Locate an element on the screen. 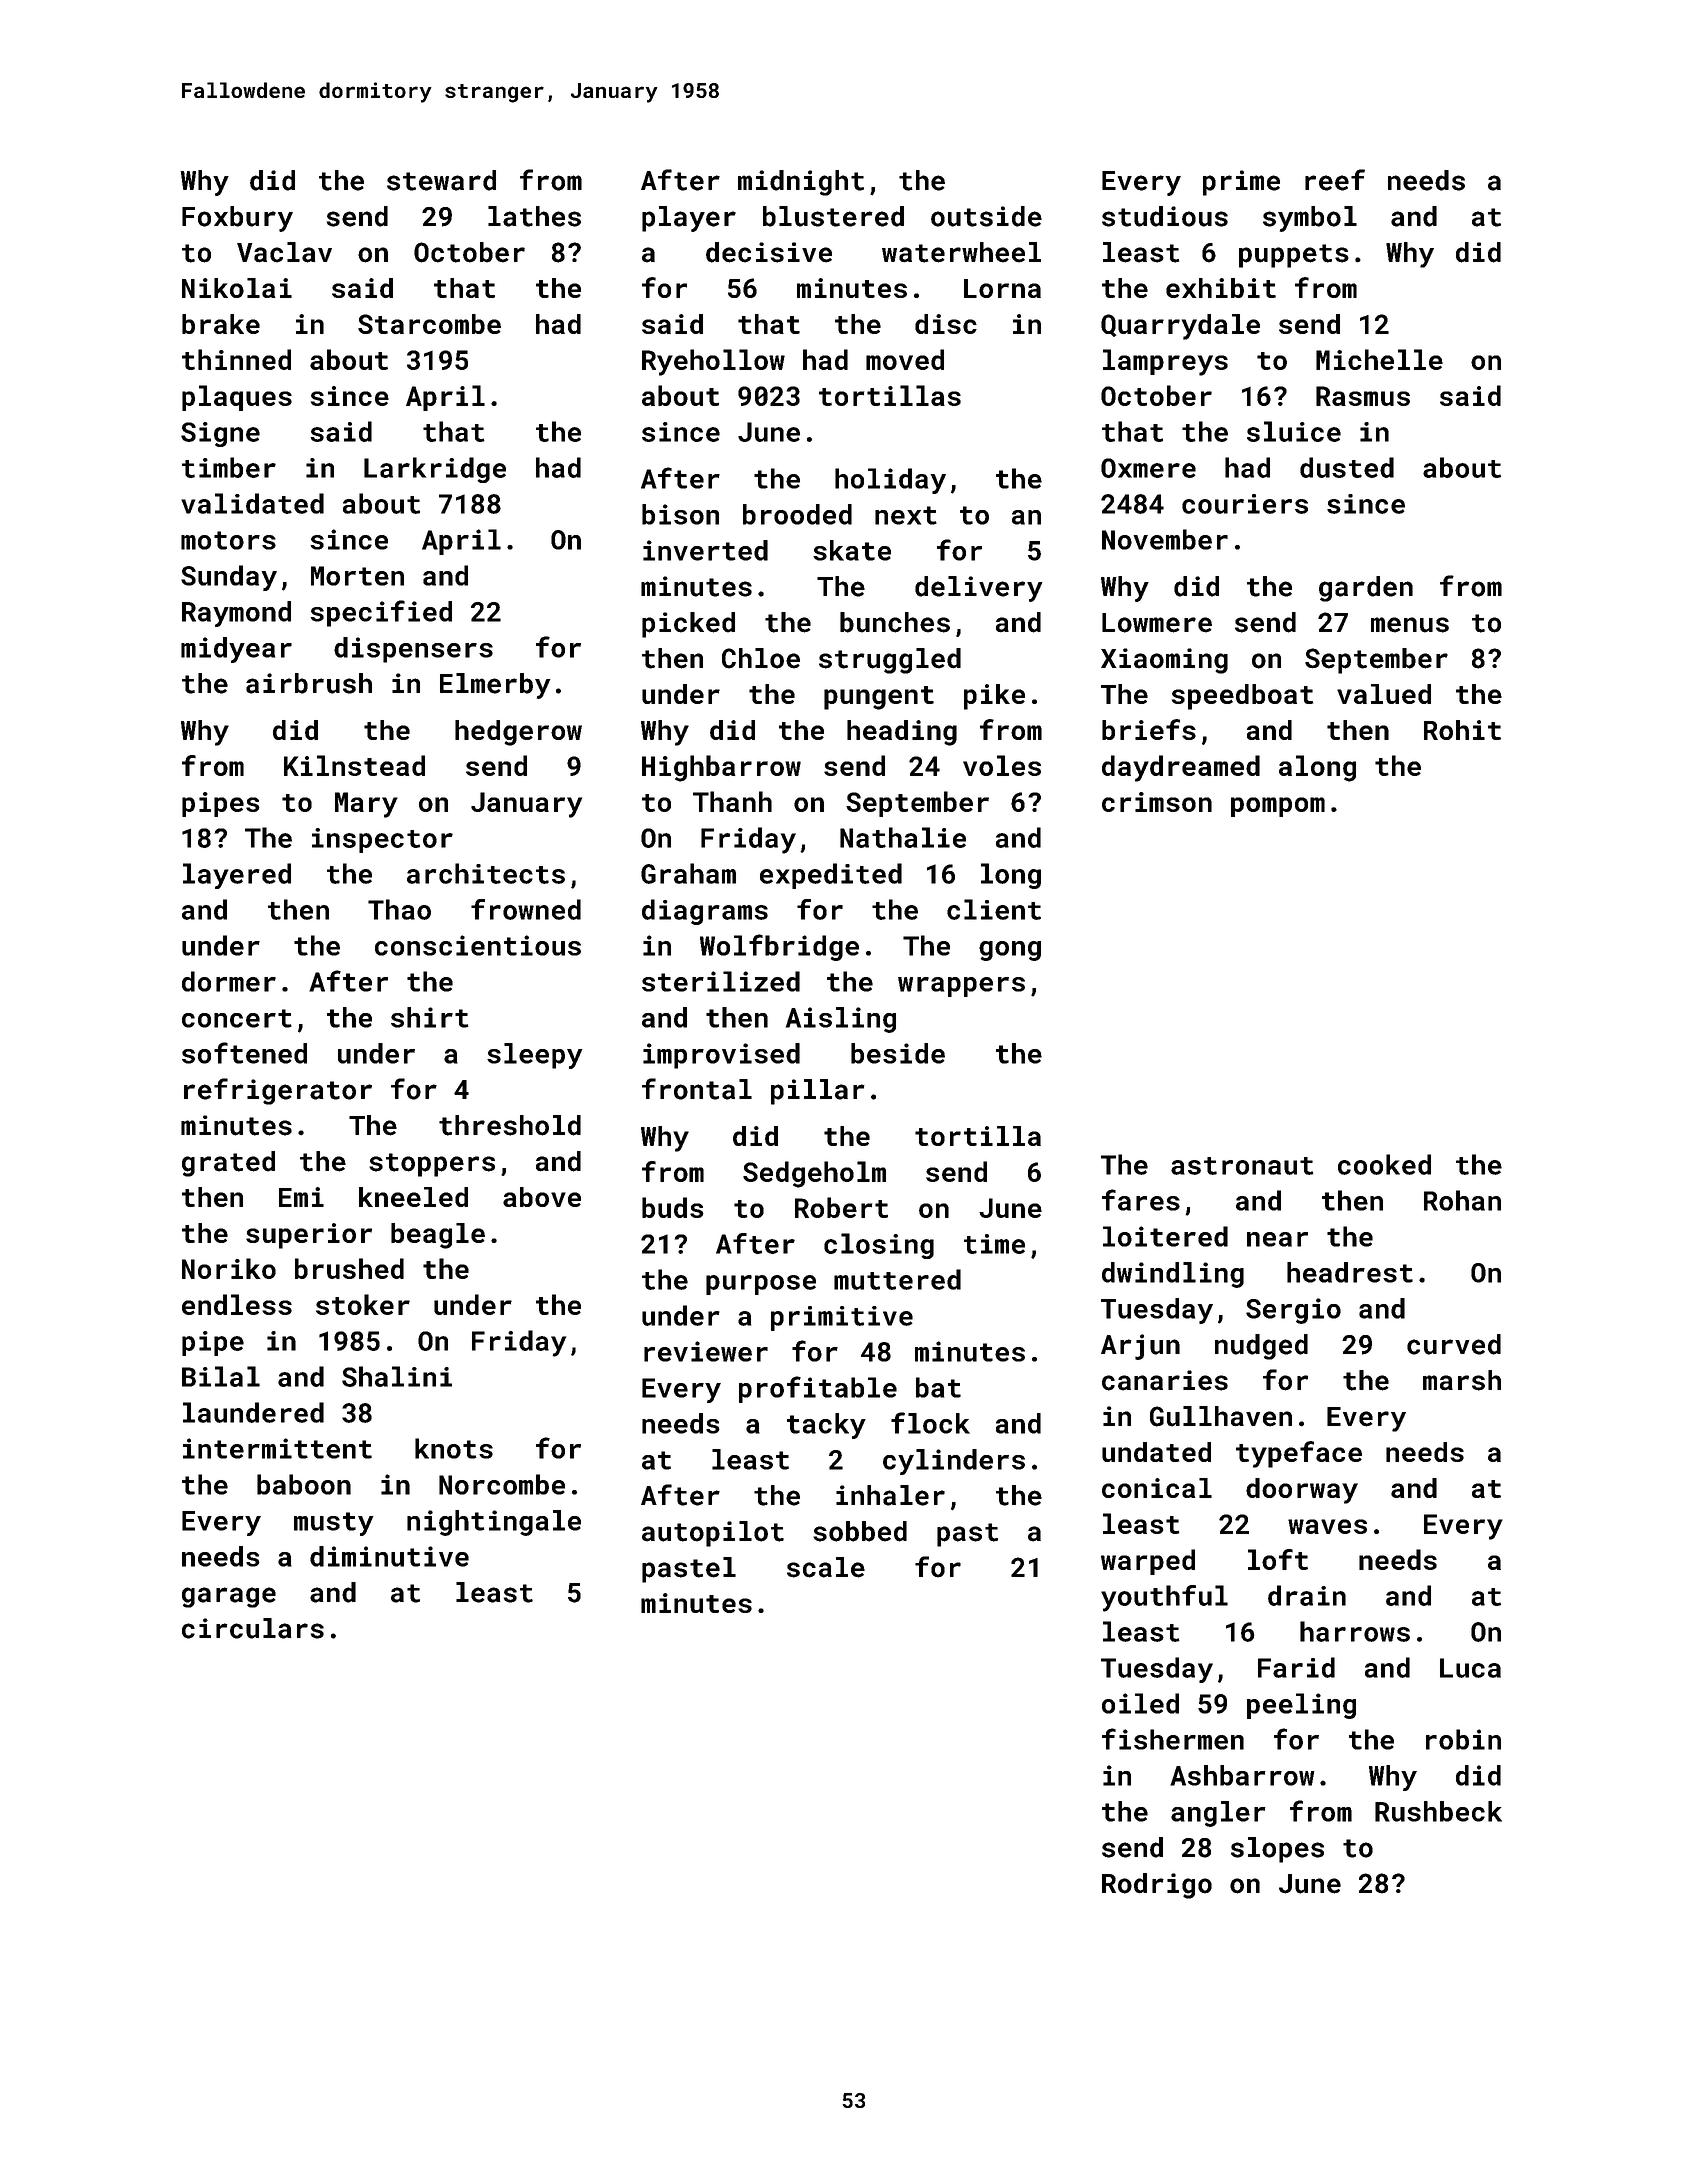 The height and width of the screenshot is (2178, 1683). dormer is located at coordinates (229, 981).
